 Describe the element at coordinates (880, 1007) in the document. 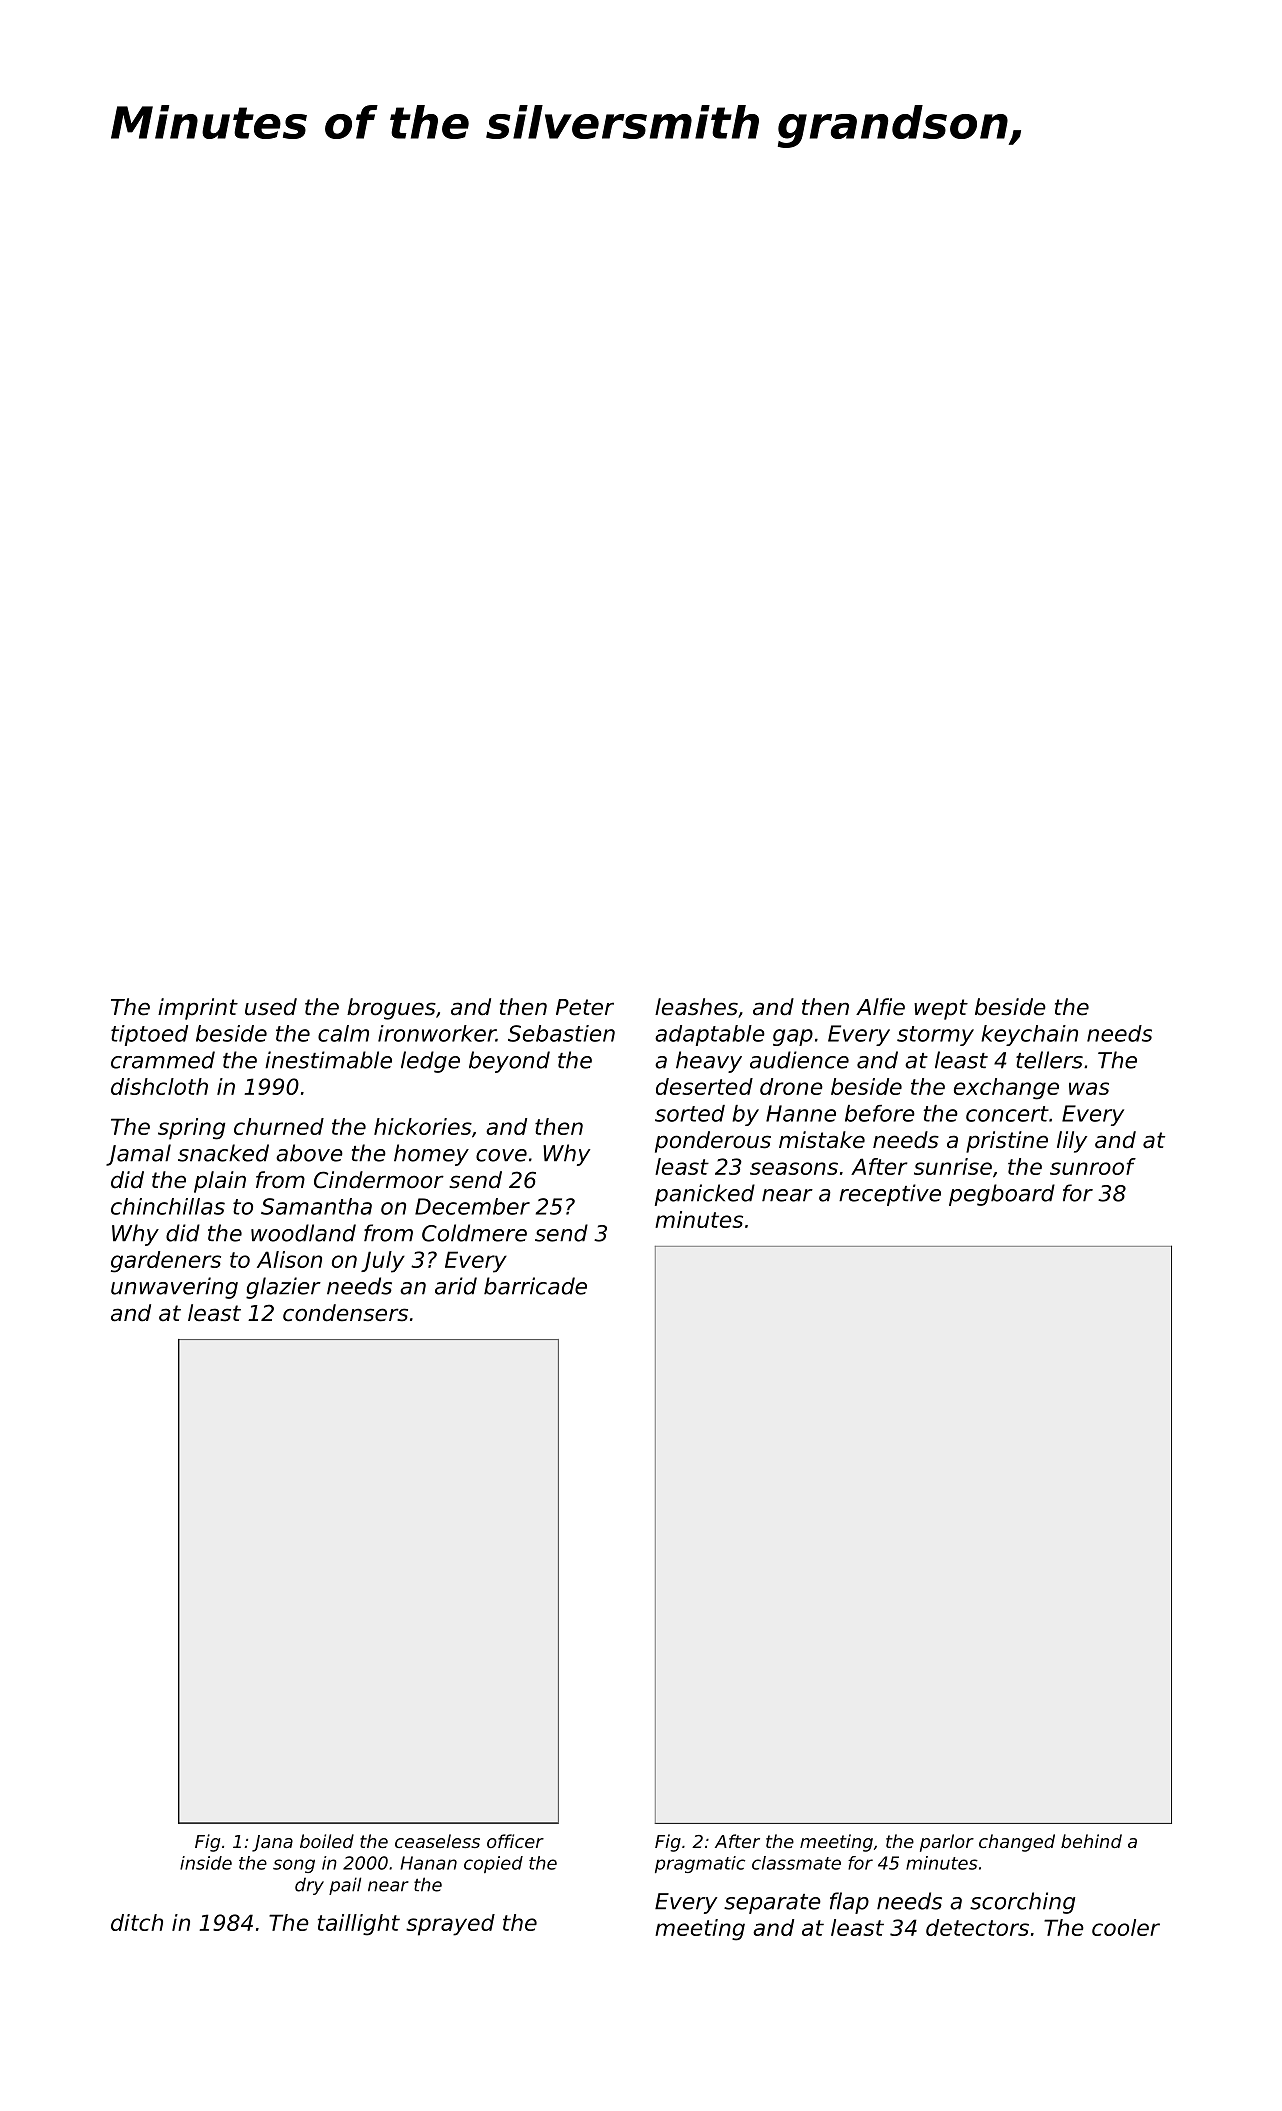

I see `Alfie` at that location.
